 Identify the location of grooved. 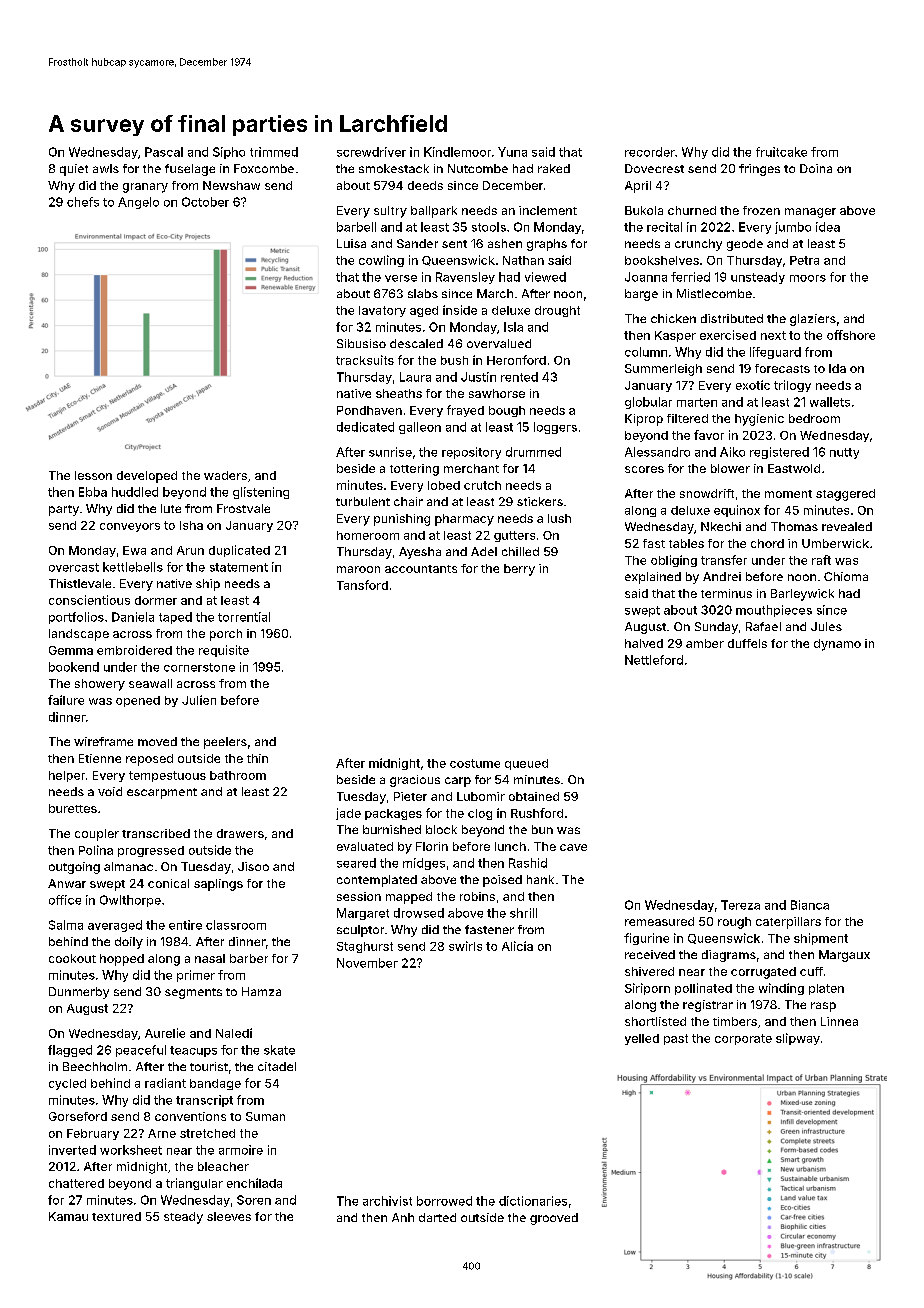
(554, 1219).
